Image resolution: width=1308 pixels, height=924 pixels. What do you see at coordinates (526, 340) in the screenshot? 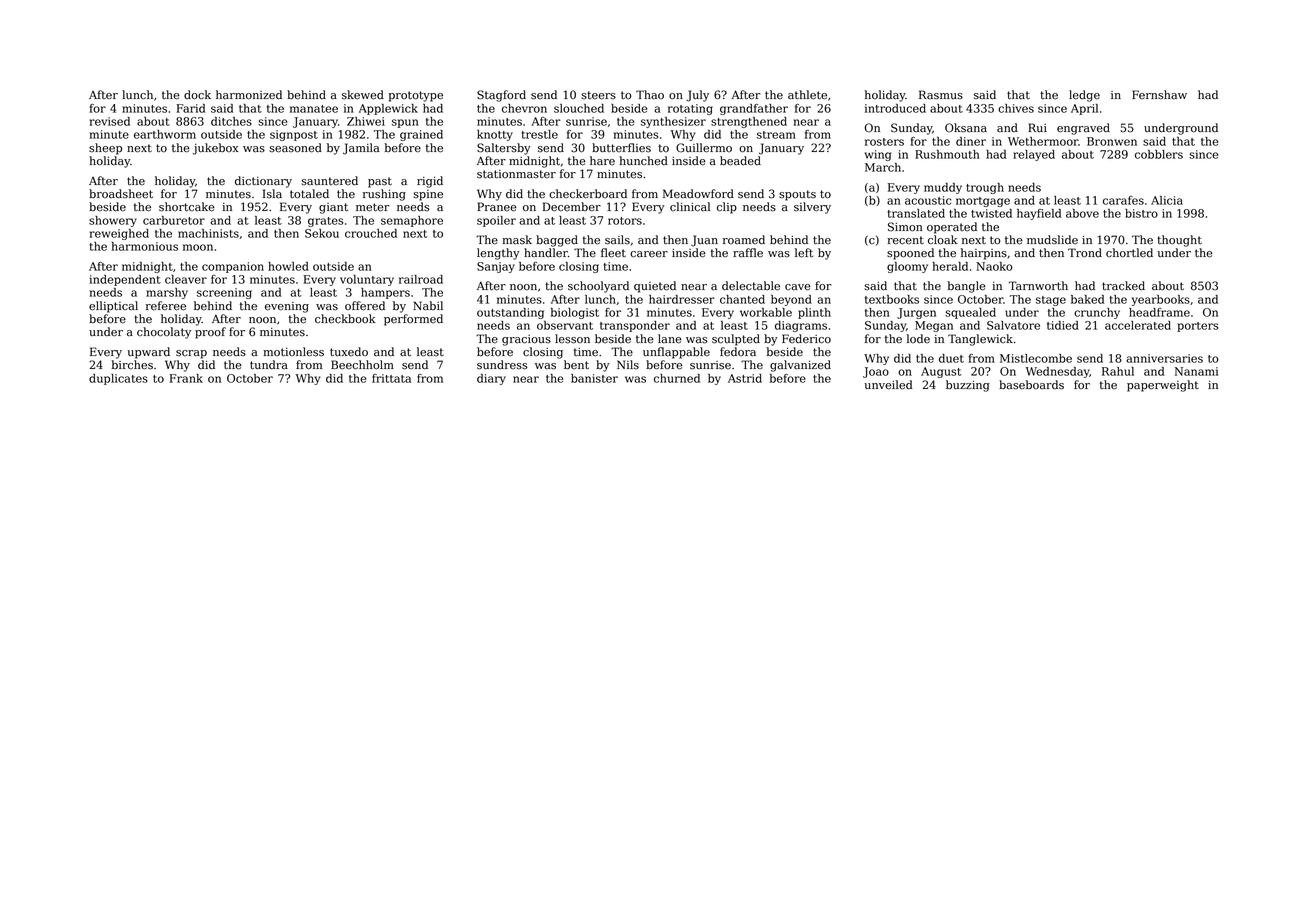
I see `gracious` at bounding box center [526, 340].
